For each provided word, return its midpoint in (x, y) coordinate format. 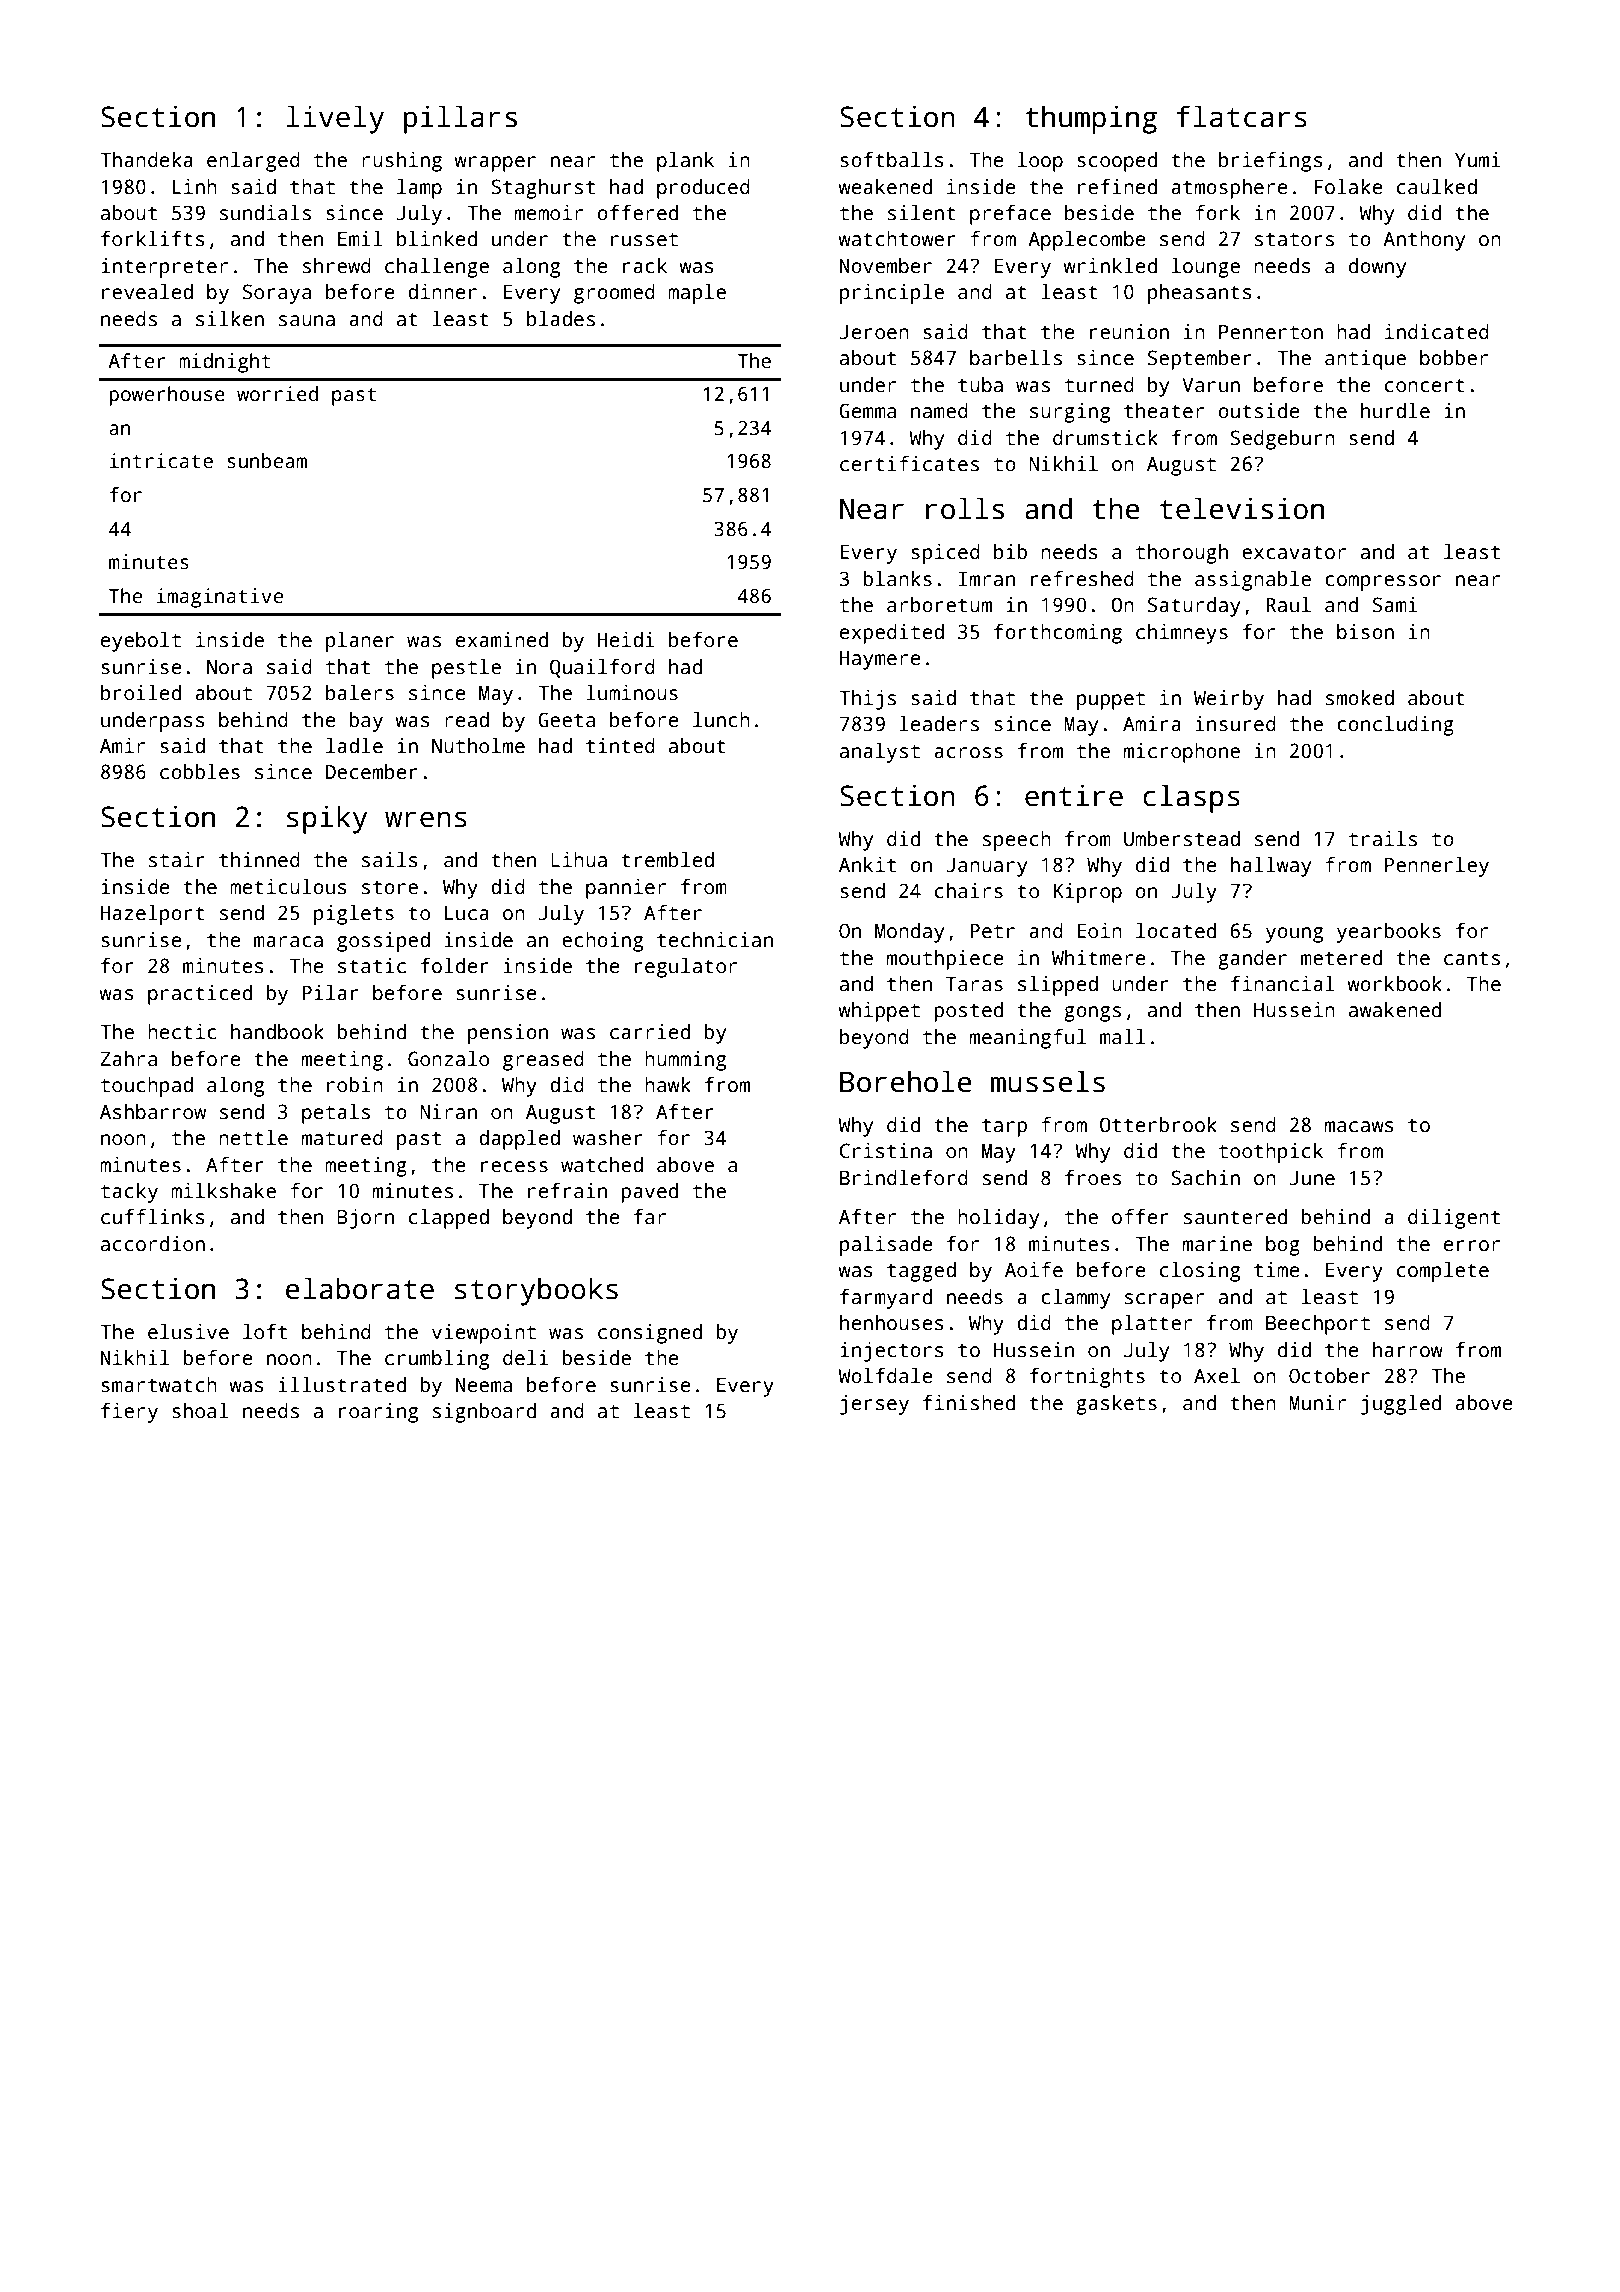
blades (561, 319)
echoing (602, 942)
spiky (327, 819)
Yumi (1478, 160)
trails (1383, 839)
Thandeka (146, 160)
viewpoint (484, 1334)
